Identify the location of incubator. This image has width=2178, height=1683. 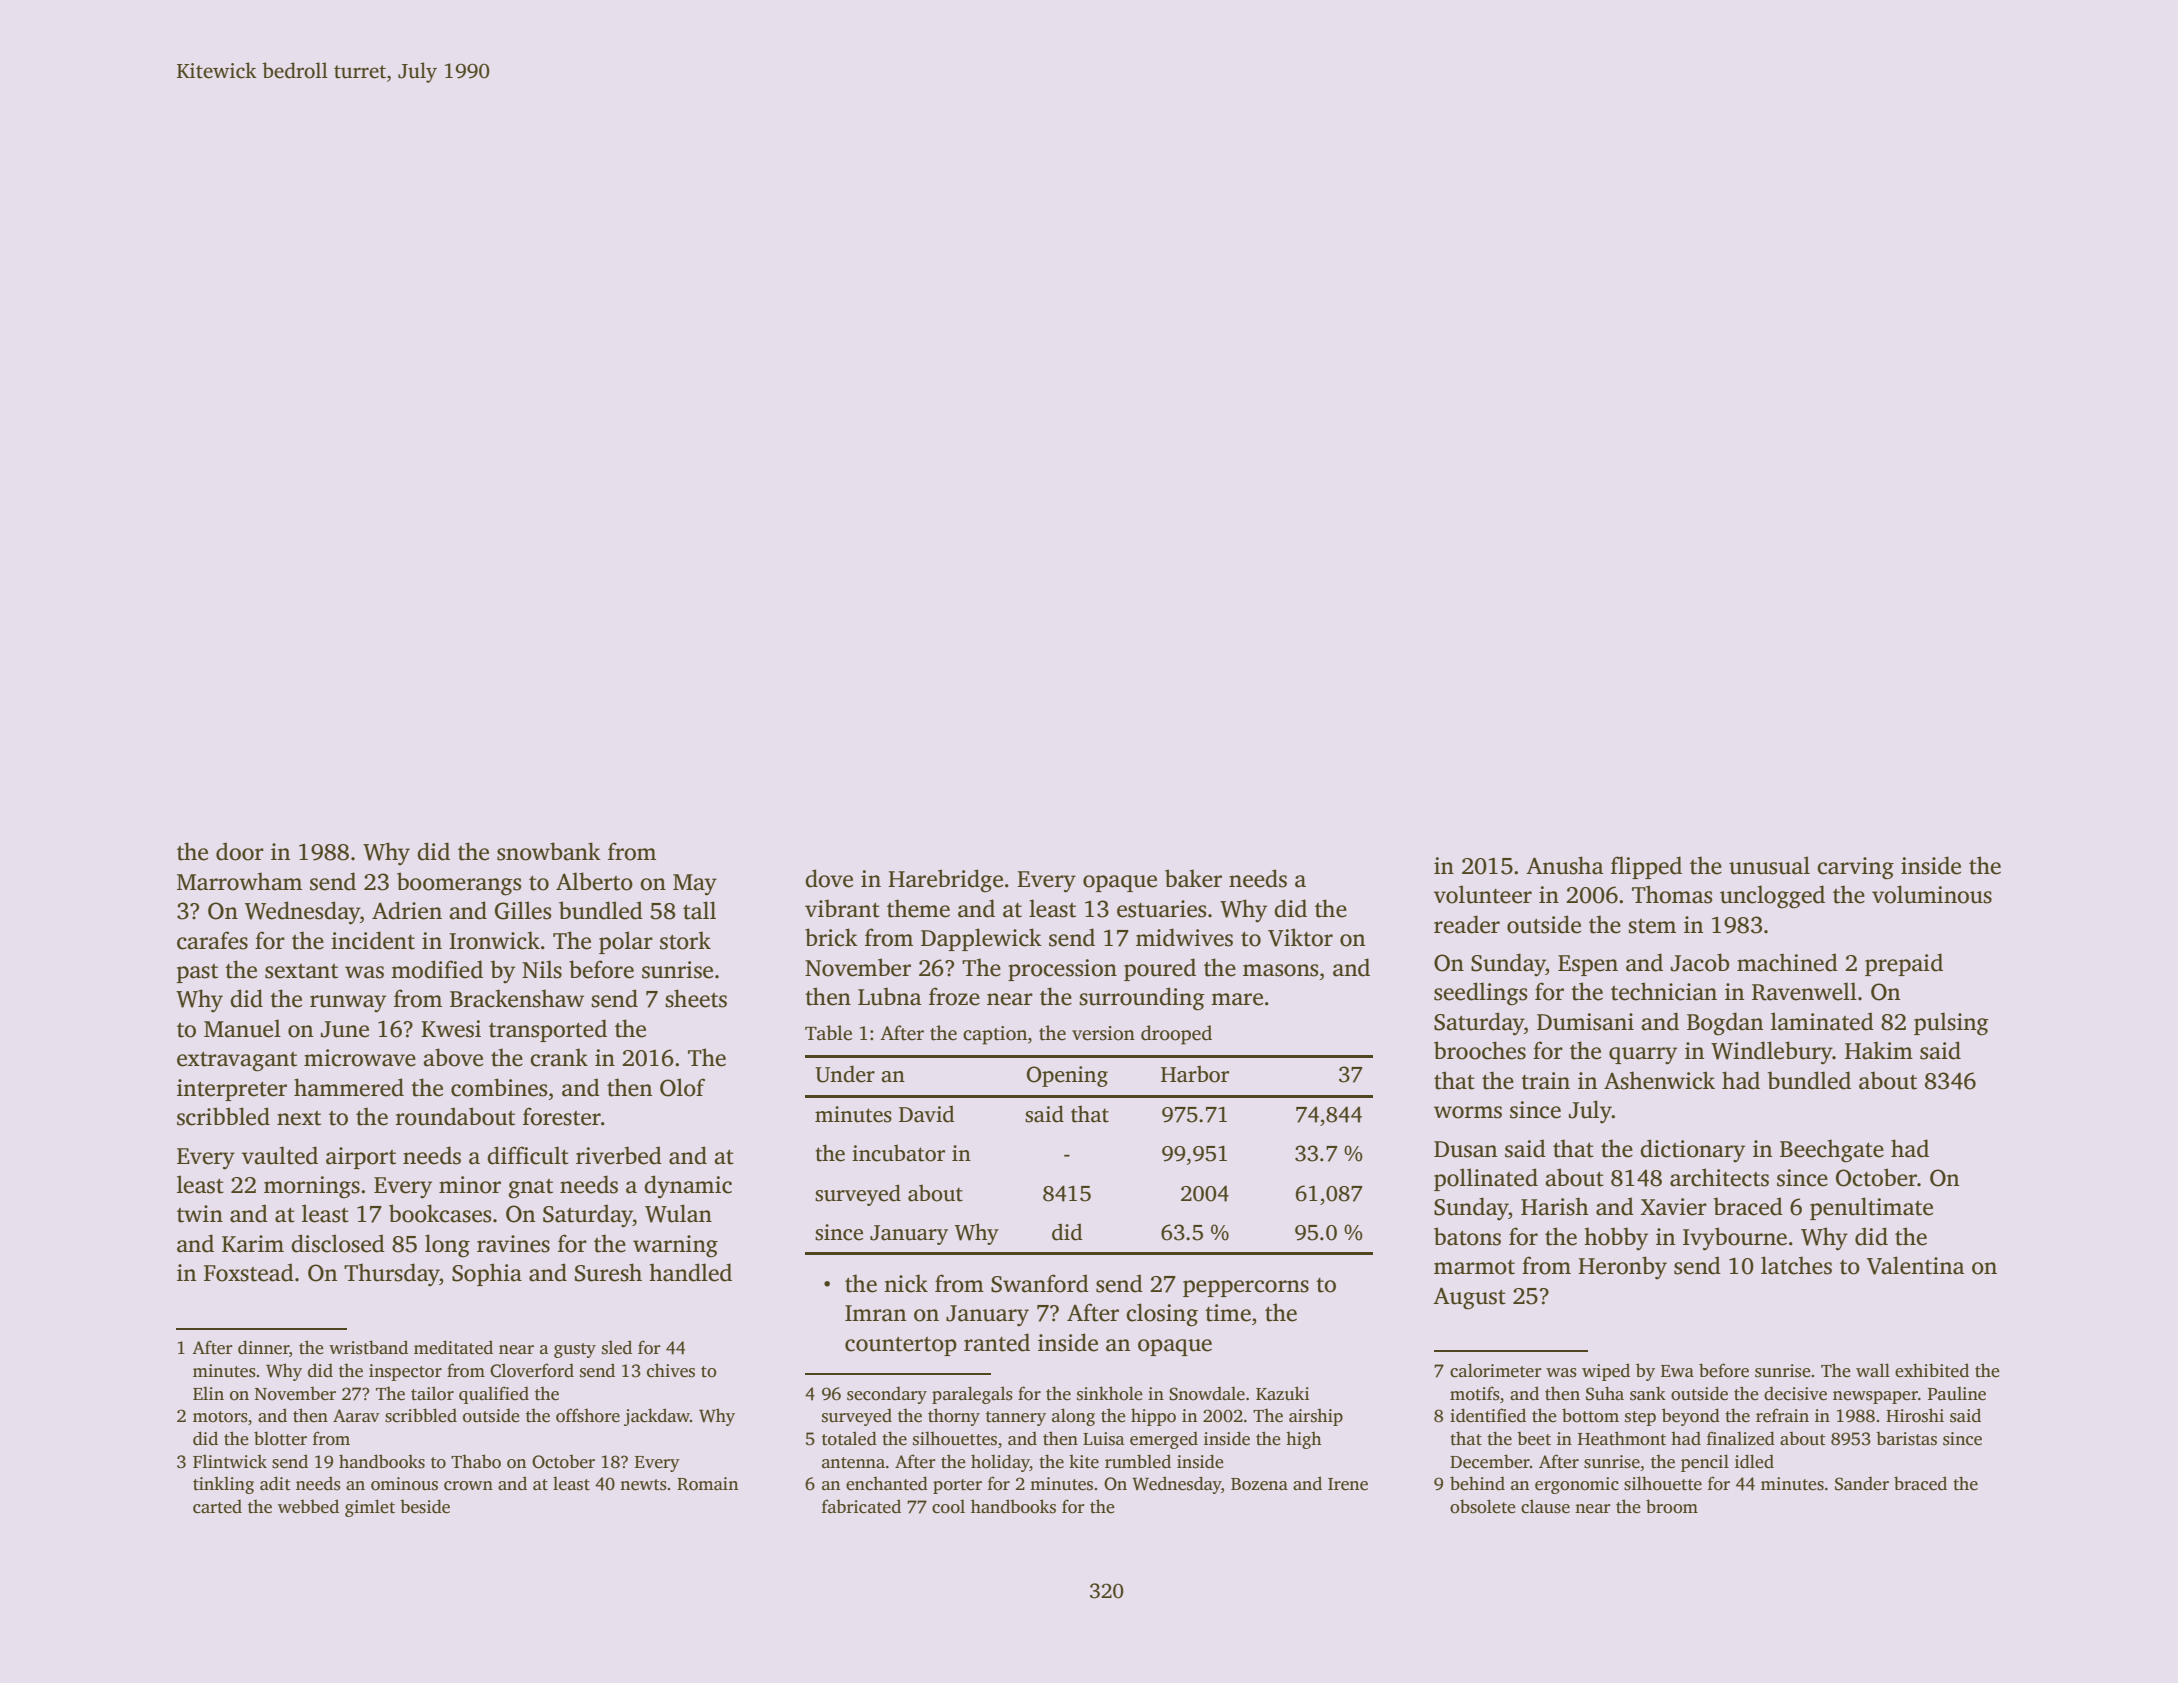
(898, 1153).
